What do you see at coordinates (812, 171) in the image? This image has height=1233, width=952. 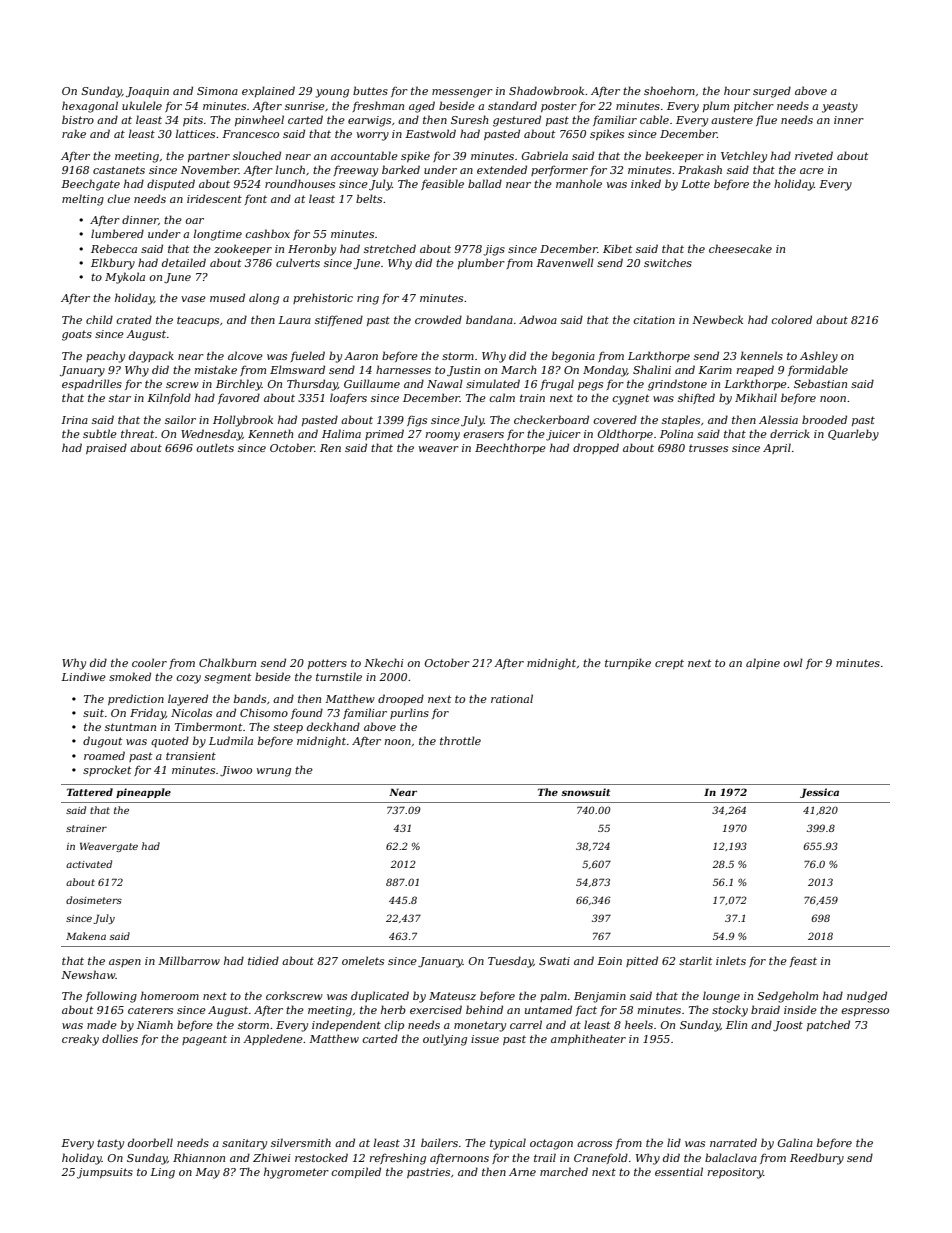 I see `acre` at bounding box center [812, 171].
